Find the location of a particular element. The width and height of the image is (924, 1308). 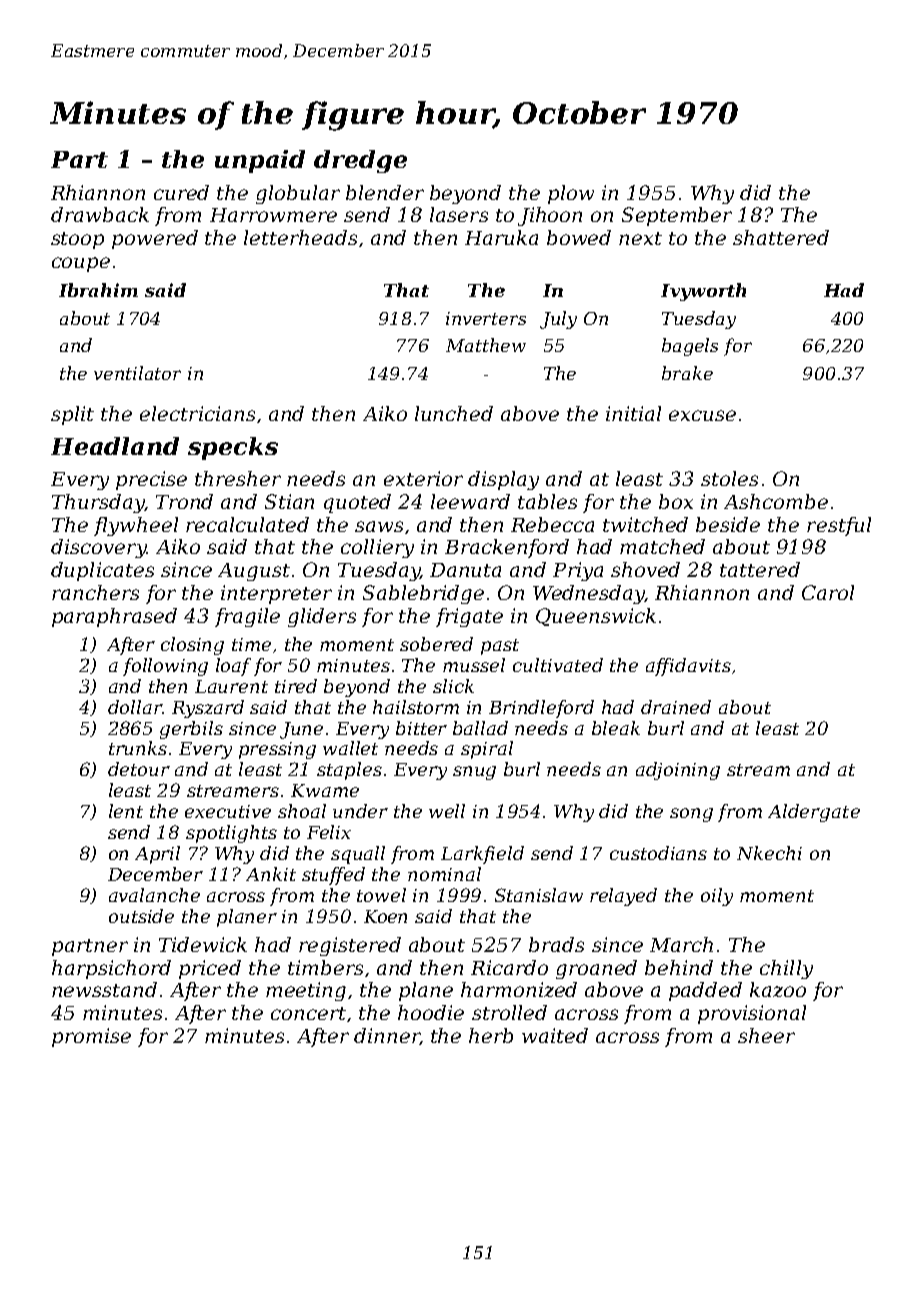

ventilator is located at coordinates (137, 373).
